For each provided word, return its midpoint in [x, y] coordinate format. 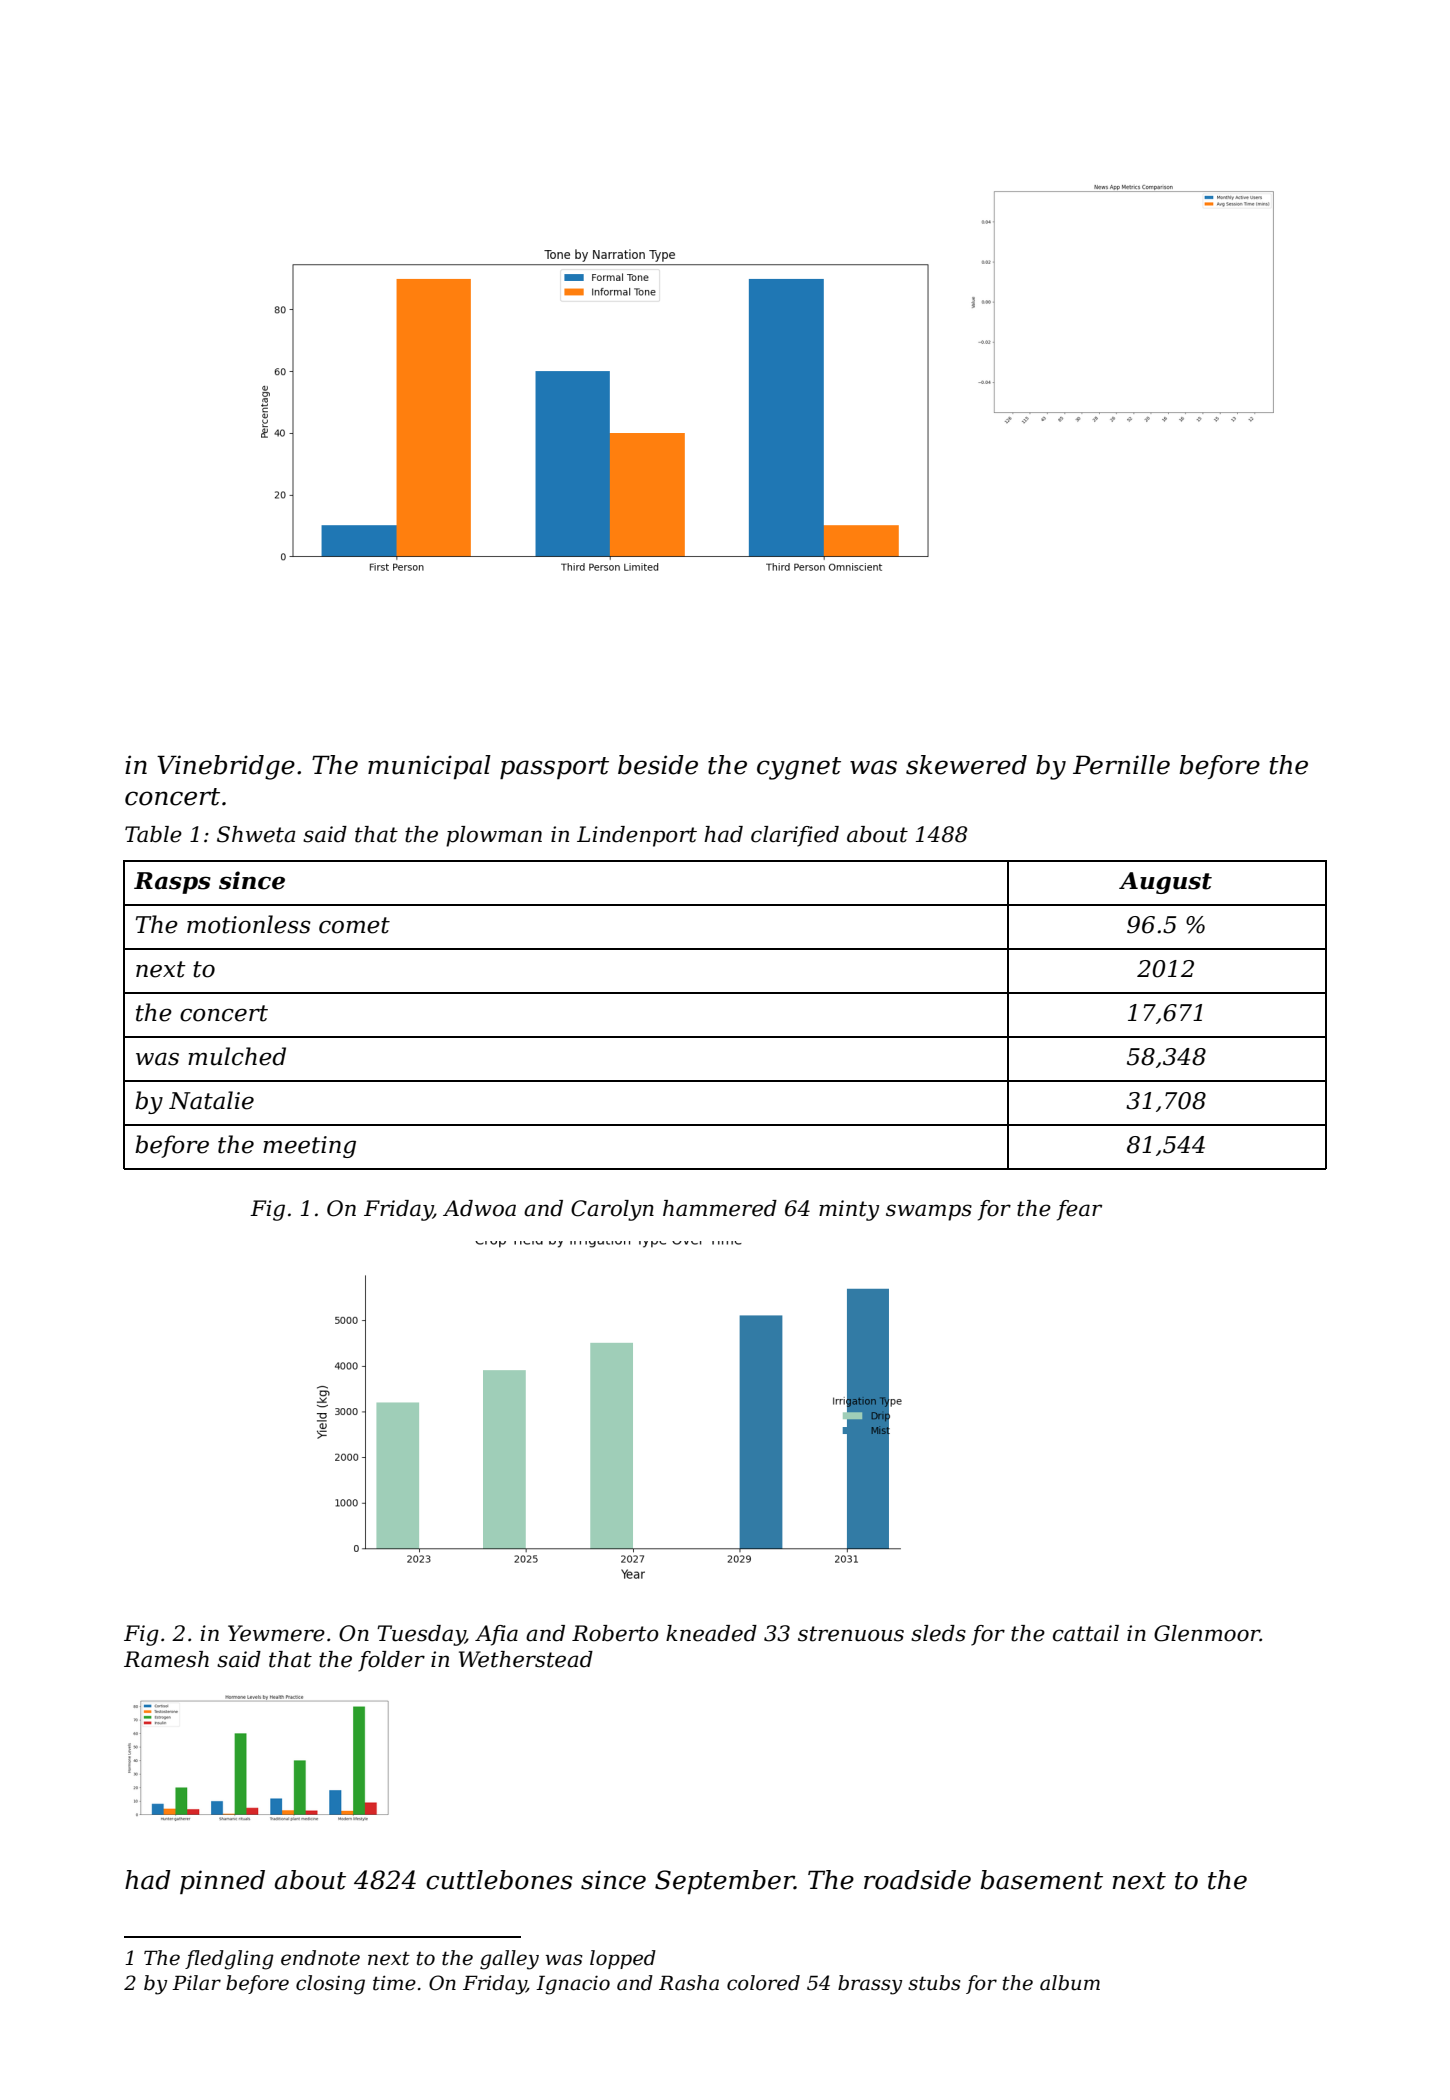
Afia [496, 1635]
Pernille [1121, 765]
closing [330, 1985]
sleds [938, 1633]
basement [1041, 1880]
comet [354, 925]
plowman [494, 836]
